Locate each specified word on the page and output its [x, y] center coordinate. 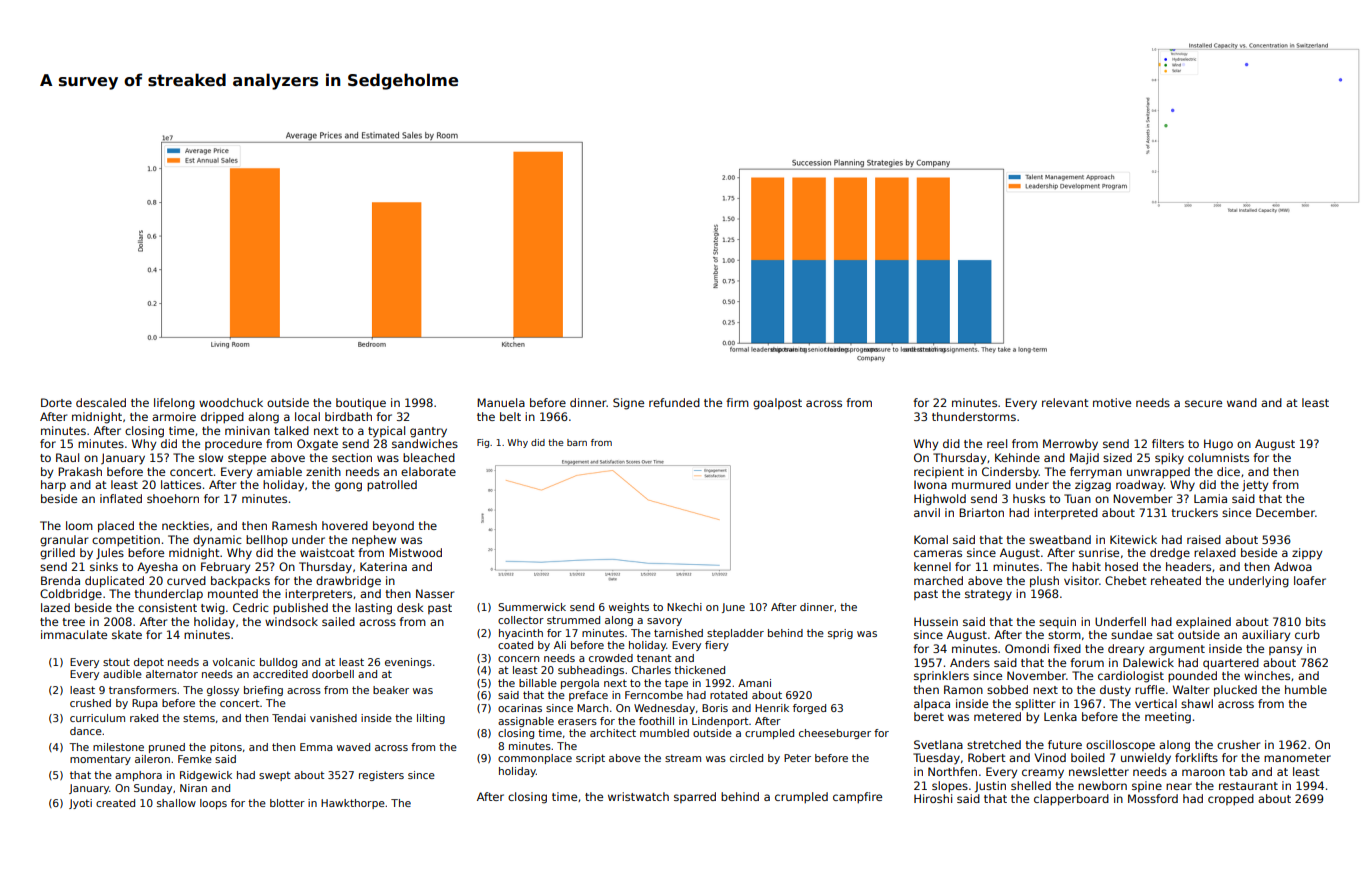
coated [515, 645]
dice [1228, 471]
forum [1087, 662]
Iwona [930, 484]
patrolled [392, 486]
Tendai [289, 718]
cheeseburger [835, 734]
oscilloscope [1120, 745]
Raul [67, 457]
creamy [1043, 774]
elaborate [428, 471]
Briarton [981, 512]
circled [746, 758]
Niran [193, 788]
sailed [338, 621]
